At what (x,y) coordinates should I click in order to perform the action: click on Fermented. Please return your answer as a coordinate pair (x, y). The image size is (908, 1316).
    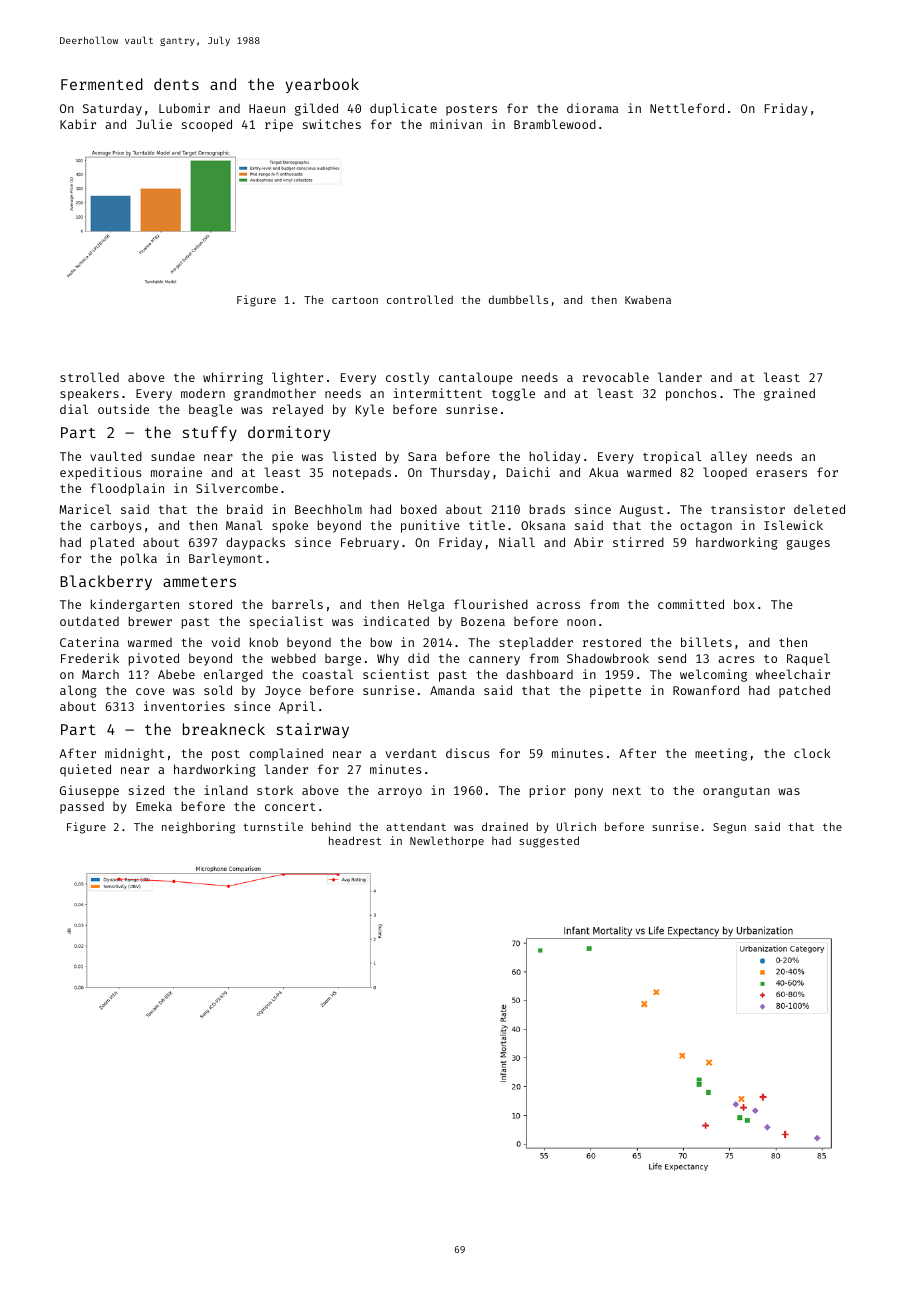
    Looking at the image, I should click on (102, 84).
